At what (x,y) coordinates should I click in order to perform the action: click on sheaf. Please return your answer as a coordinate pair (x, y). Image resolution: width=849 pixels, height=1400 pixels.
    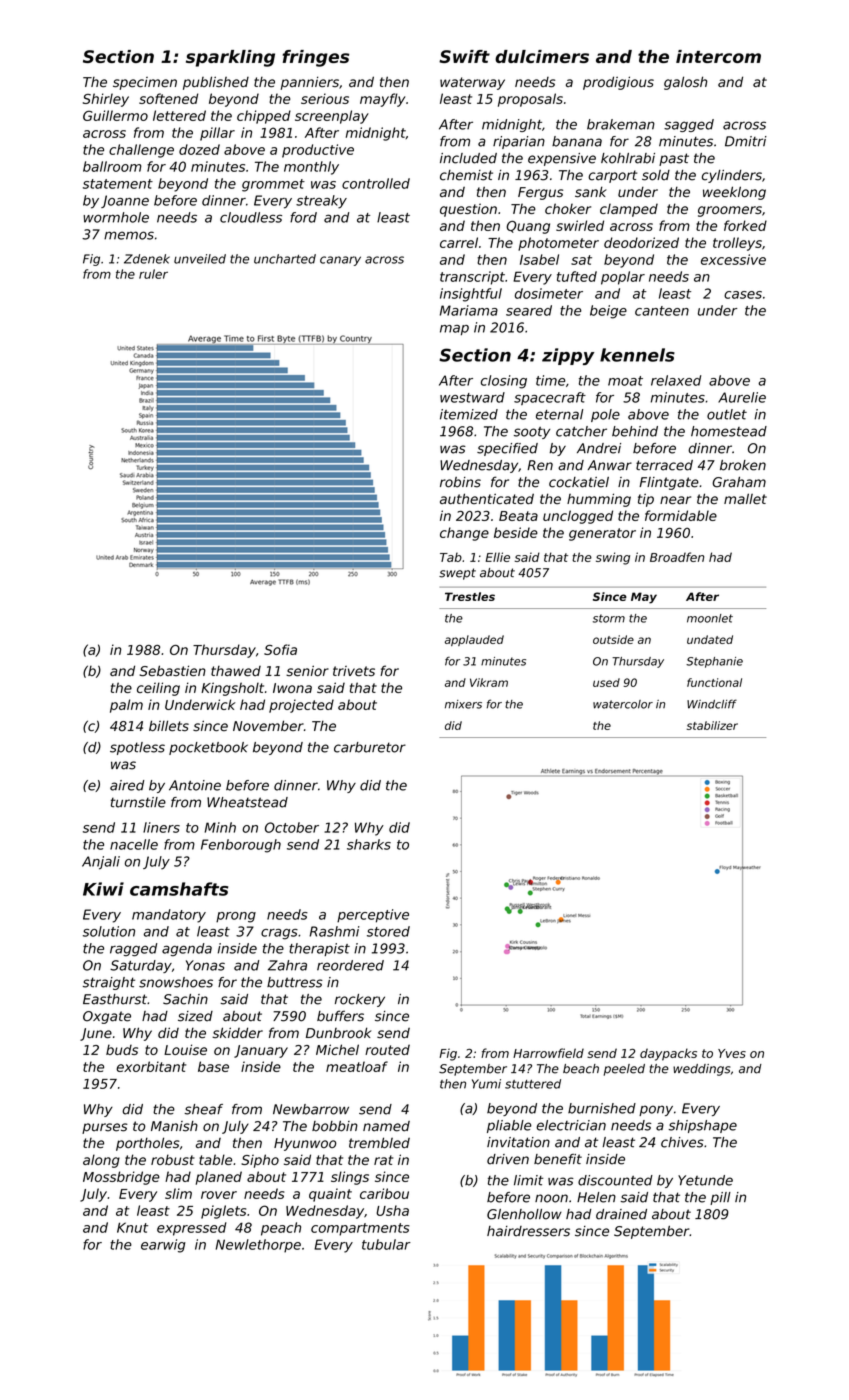
    Looking at the image, I should click on (203, 1109).
